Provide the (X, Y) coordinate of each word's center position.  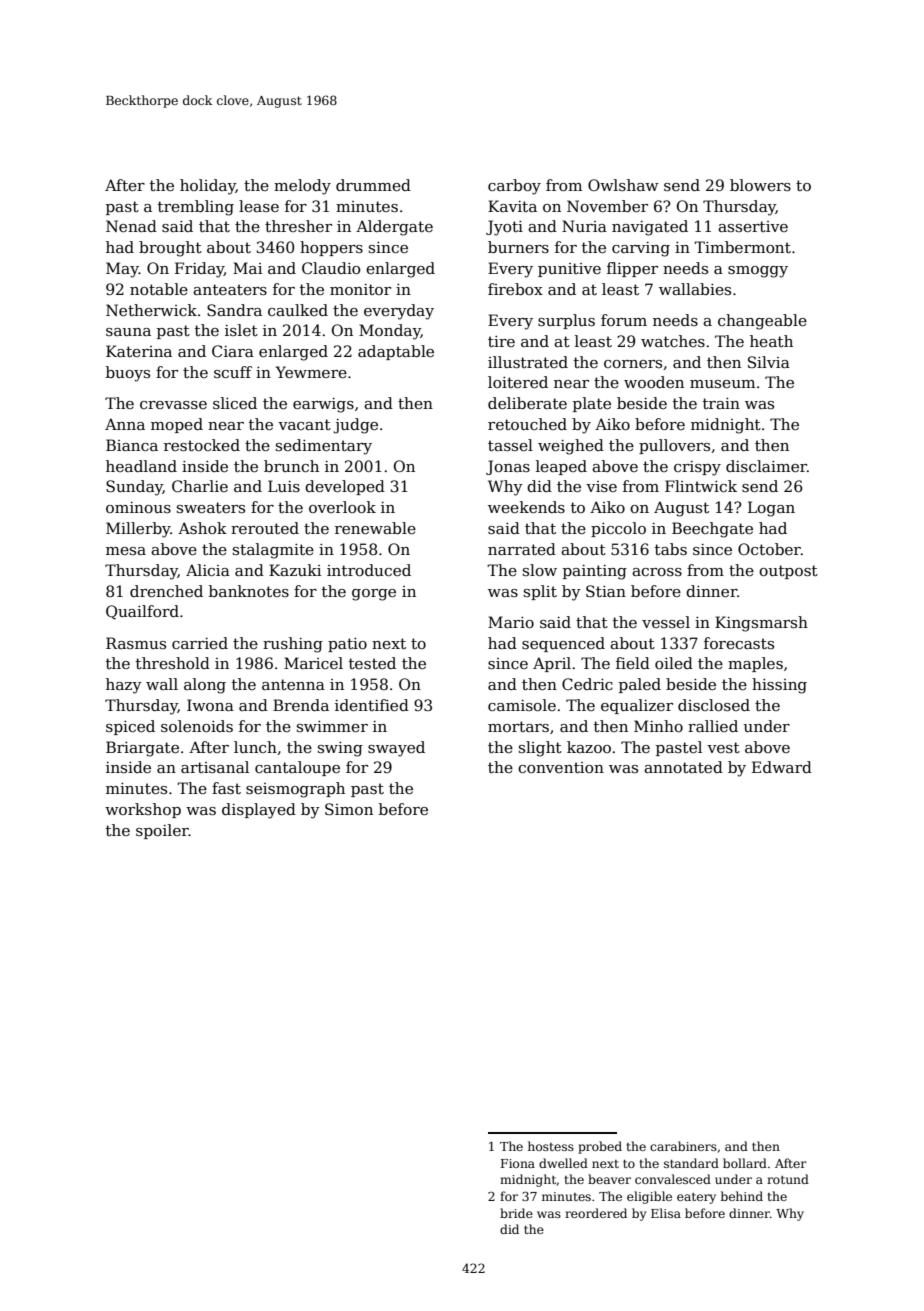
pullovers (674, 446)
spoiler (162, 831)
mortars (518, 726)
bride (516, 1213)
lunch (255, 747)
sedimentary (324, 447)
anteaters (230, 289)
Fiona (518, 1163)
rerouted (265, 528)
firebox (515, 289)
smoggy (758, 272)
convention (561, 767)
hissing (779, 686)
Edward (782, 767)
